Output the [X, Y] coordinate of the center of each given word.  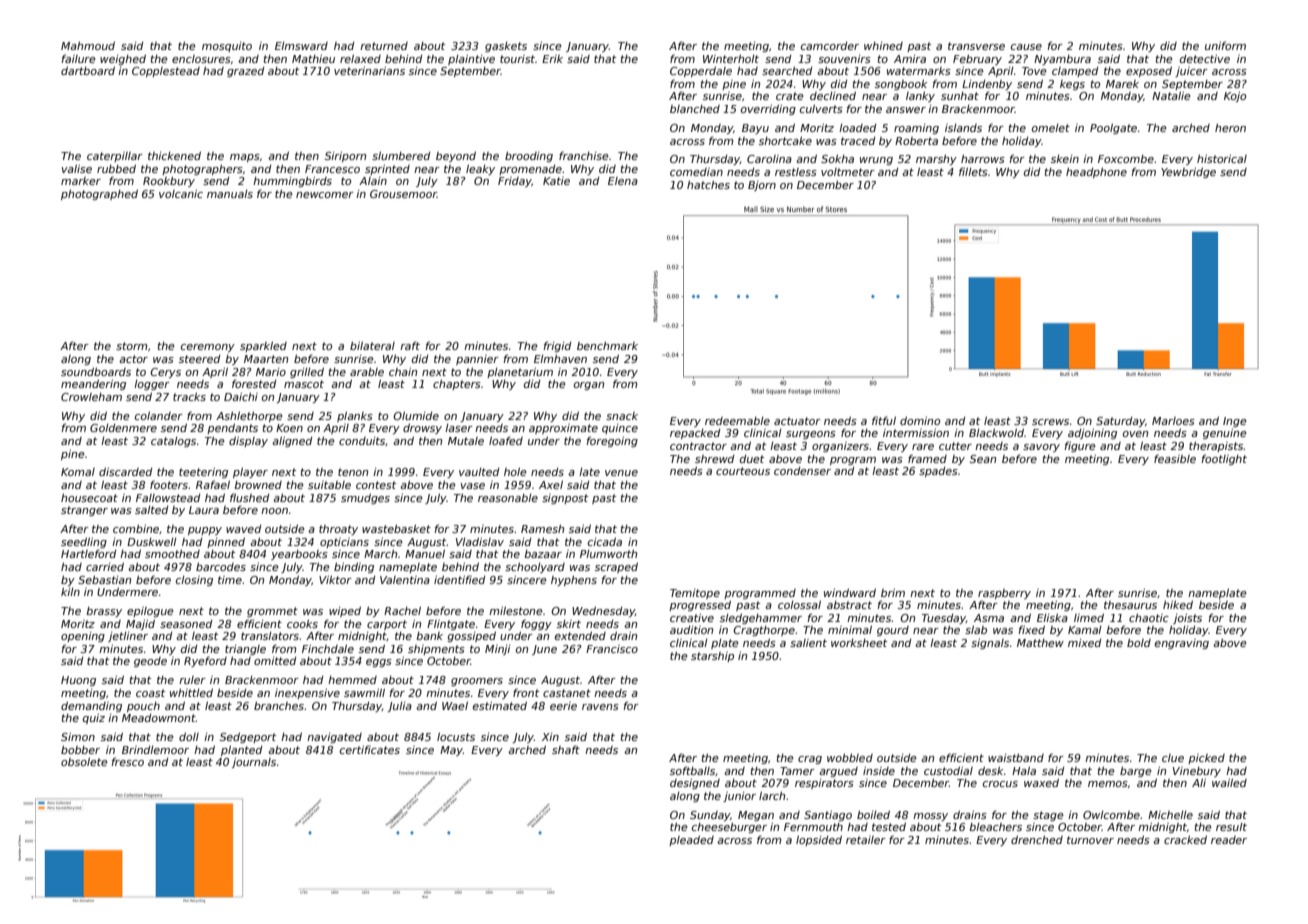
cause [1026, 47]
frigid [557, 346]
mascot [304, 384]
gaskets [506, 47]
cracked [1185, 839]
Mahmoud [88, 45]
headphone [1096, 172]
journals [254, 762]
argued [838, 772]
